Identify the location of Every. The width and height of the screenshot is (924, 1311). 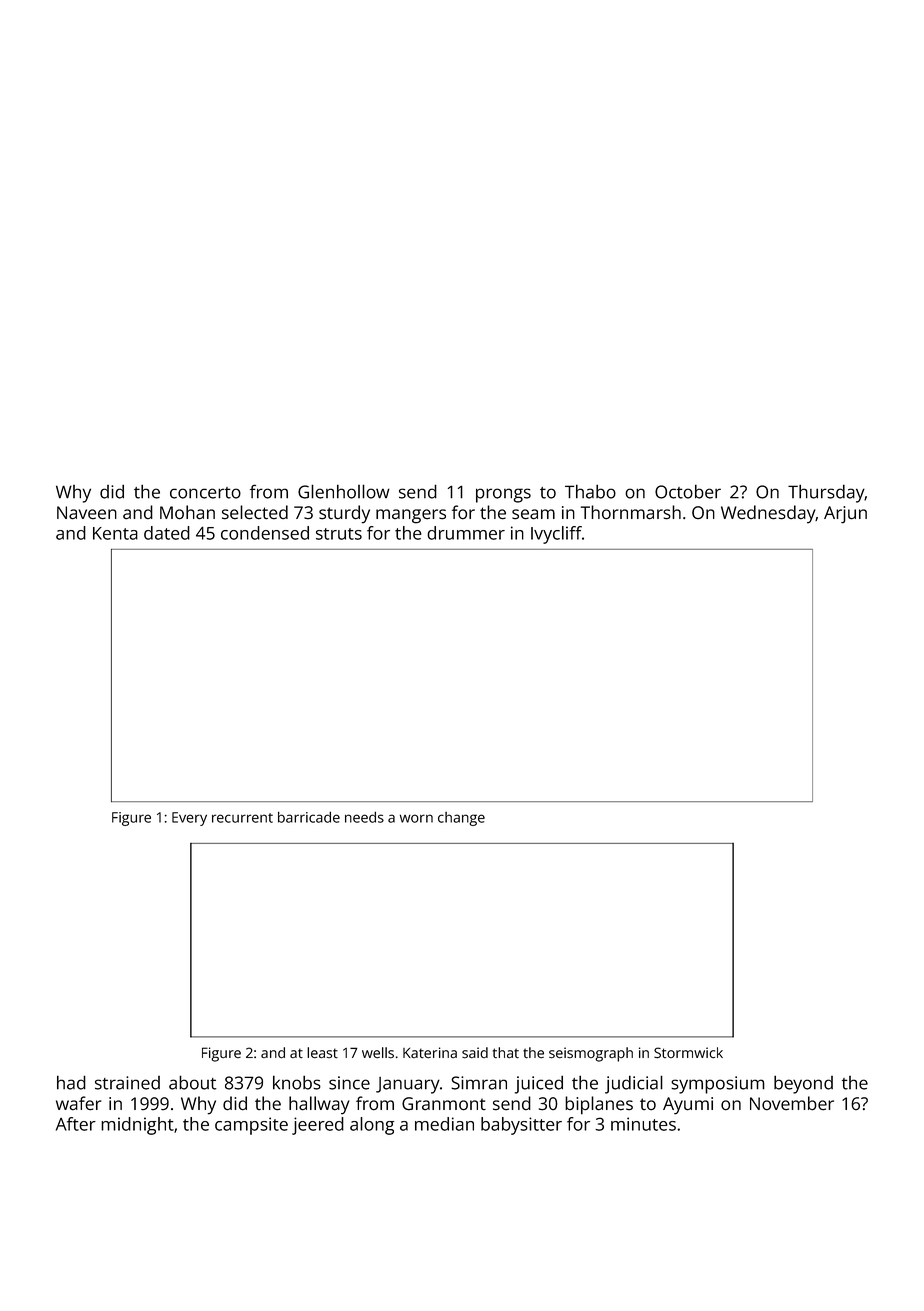
(189, 819).
